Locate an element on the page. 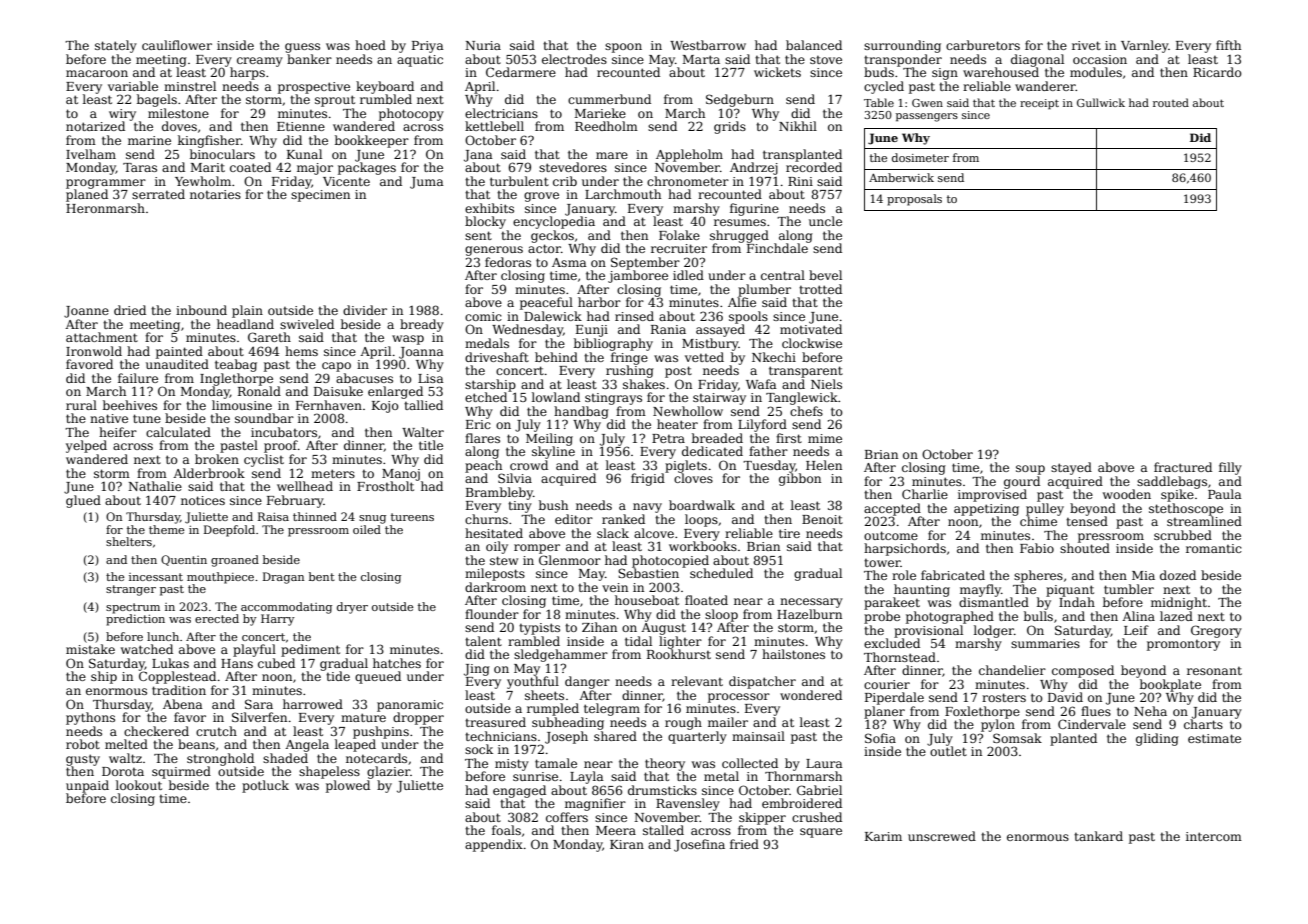  Glenmoor is located at coordinates (570, 560).
